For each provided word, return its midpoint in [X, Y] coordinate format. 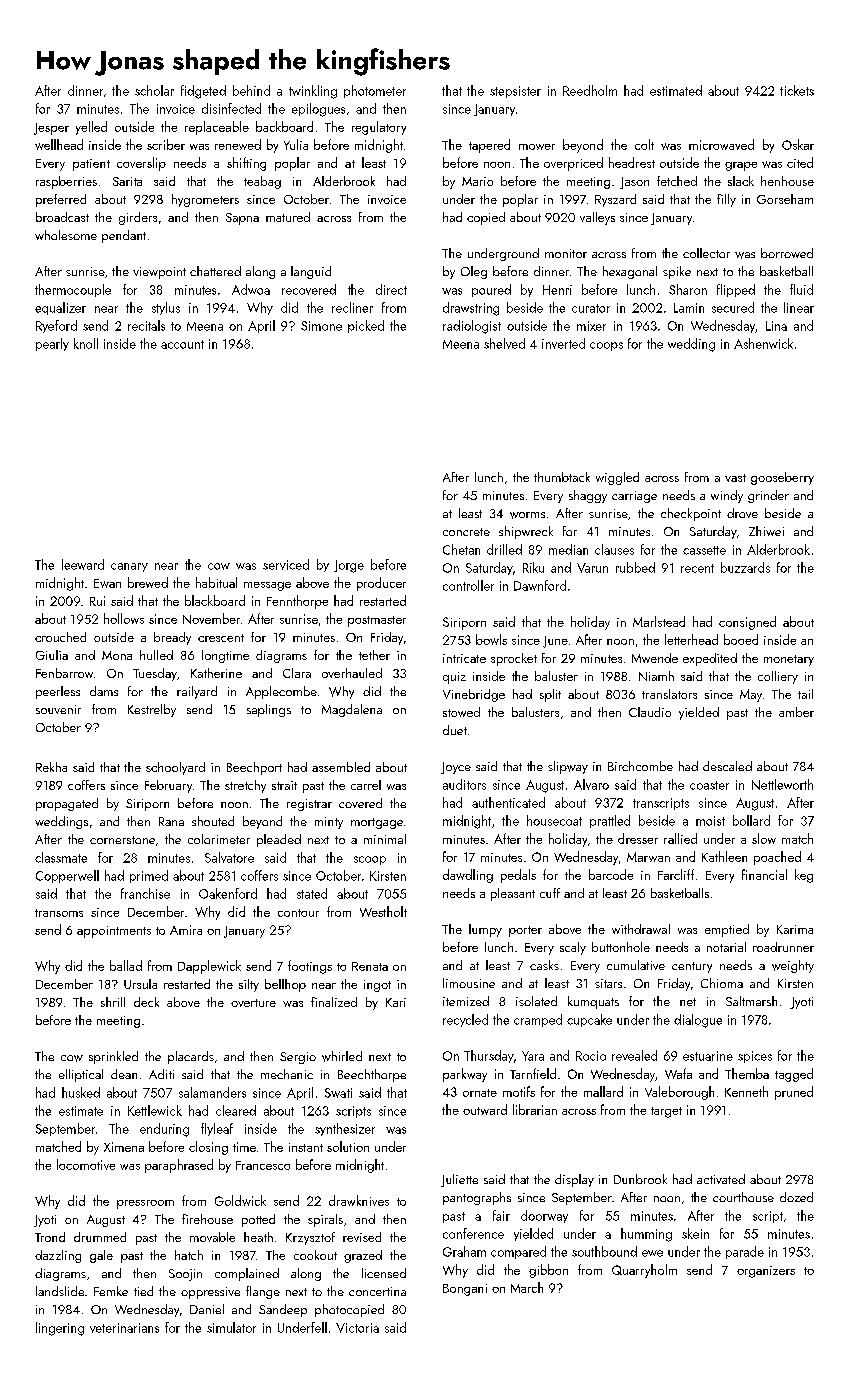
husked [81, 1092]
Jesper [51, 129]
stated [312, 893]
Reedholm [590, 90]
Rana [171, 821]
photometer [375, 91]
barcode [611, 874]
